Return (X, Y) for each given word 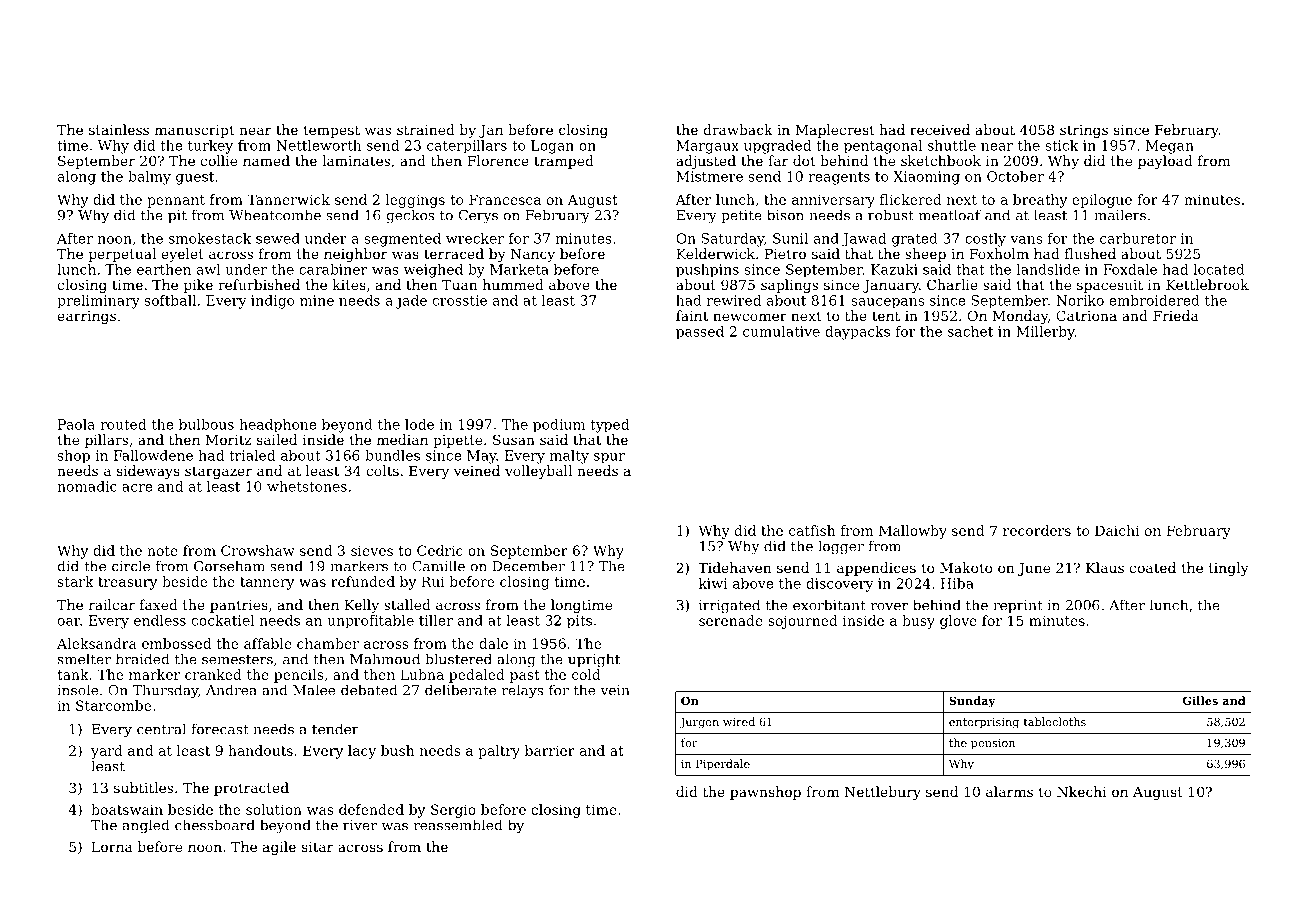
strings (1084, 131)
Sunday (972, 702)
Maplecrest (835, 131)
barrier (550, 750)
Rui (433, 581)
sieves (372, 550)
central (161, 729)
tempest (331, 131)
